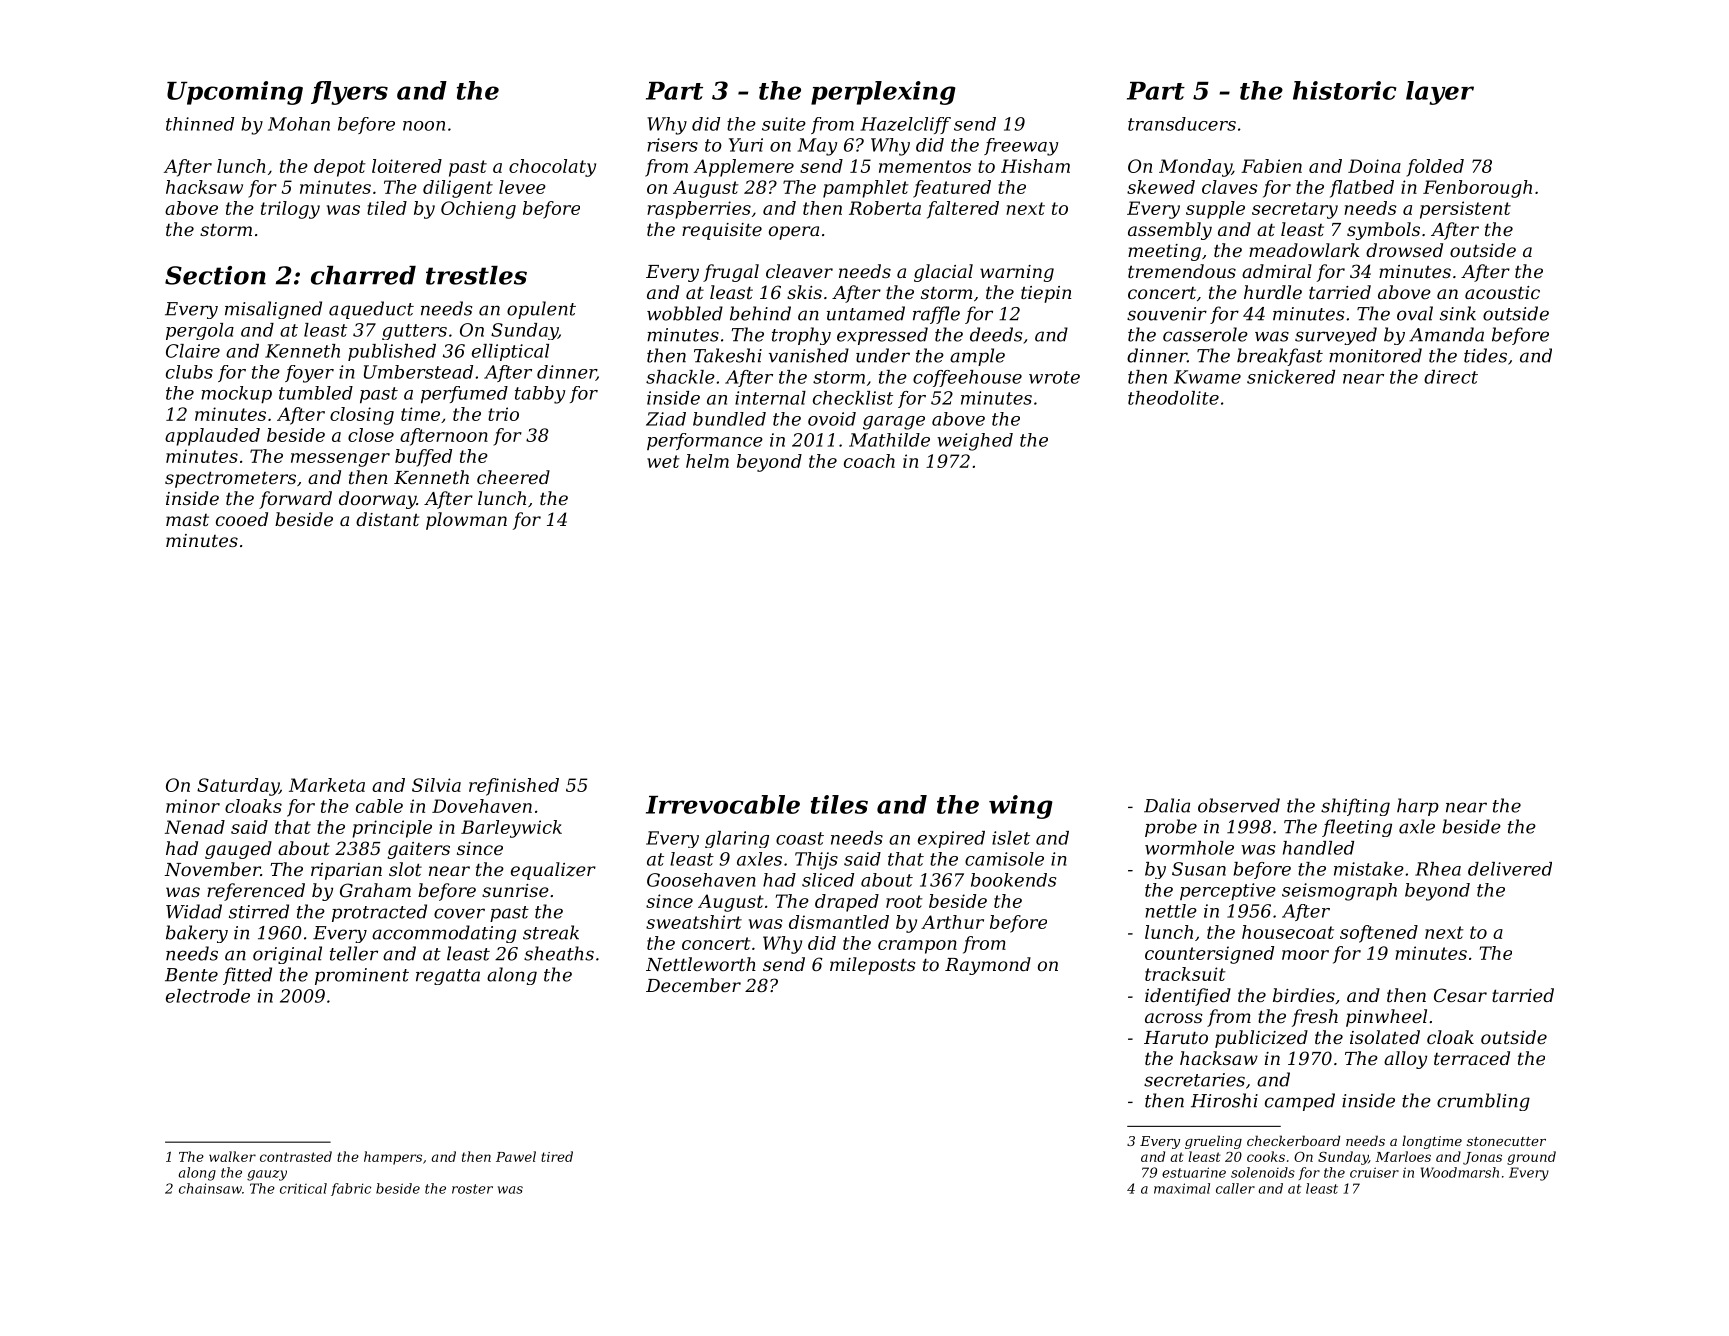 Image resolution: width=1729 pixels, height=1336 pixels. I want to click on perceptive, so click(1228, 892).
